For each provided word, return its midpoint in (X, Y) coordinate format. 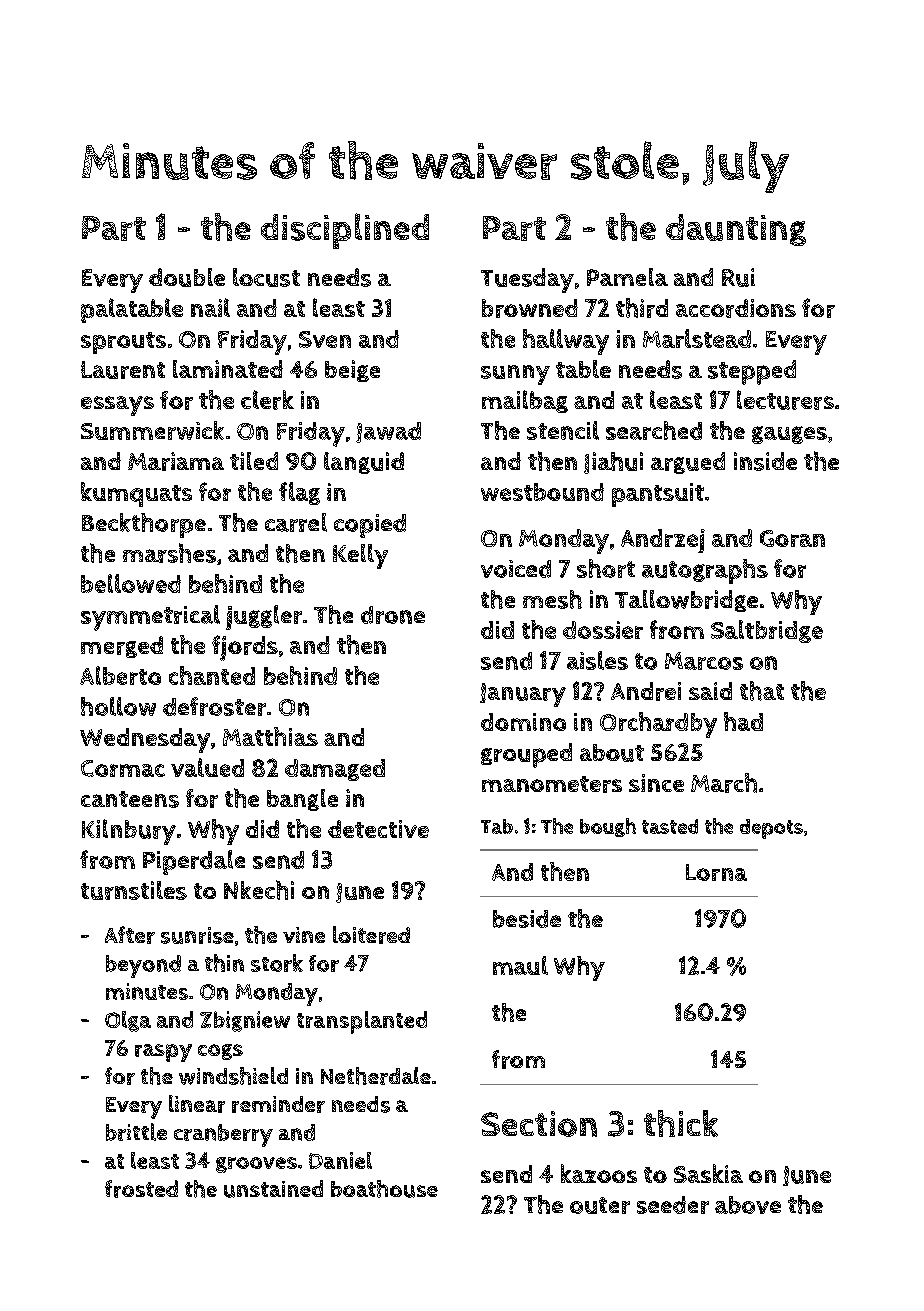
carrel (296, 522)
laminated (228, 369)
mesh (552, 599)
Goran (792, 538)
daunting (736, 230)
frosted (141, 1189)
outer (600, 1205)
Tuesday (527, 280)
